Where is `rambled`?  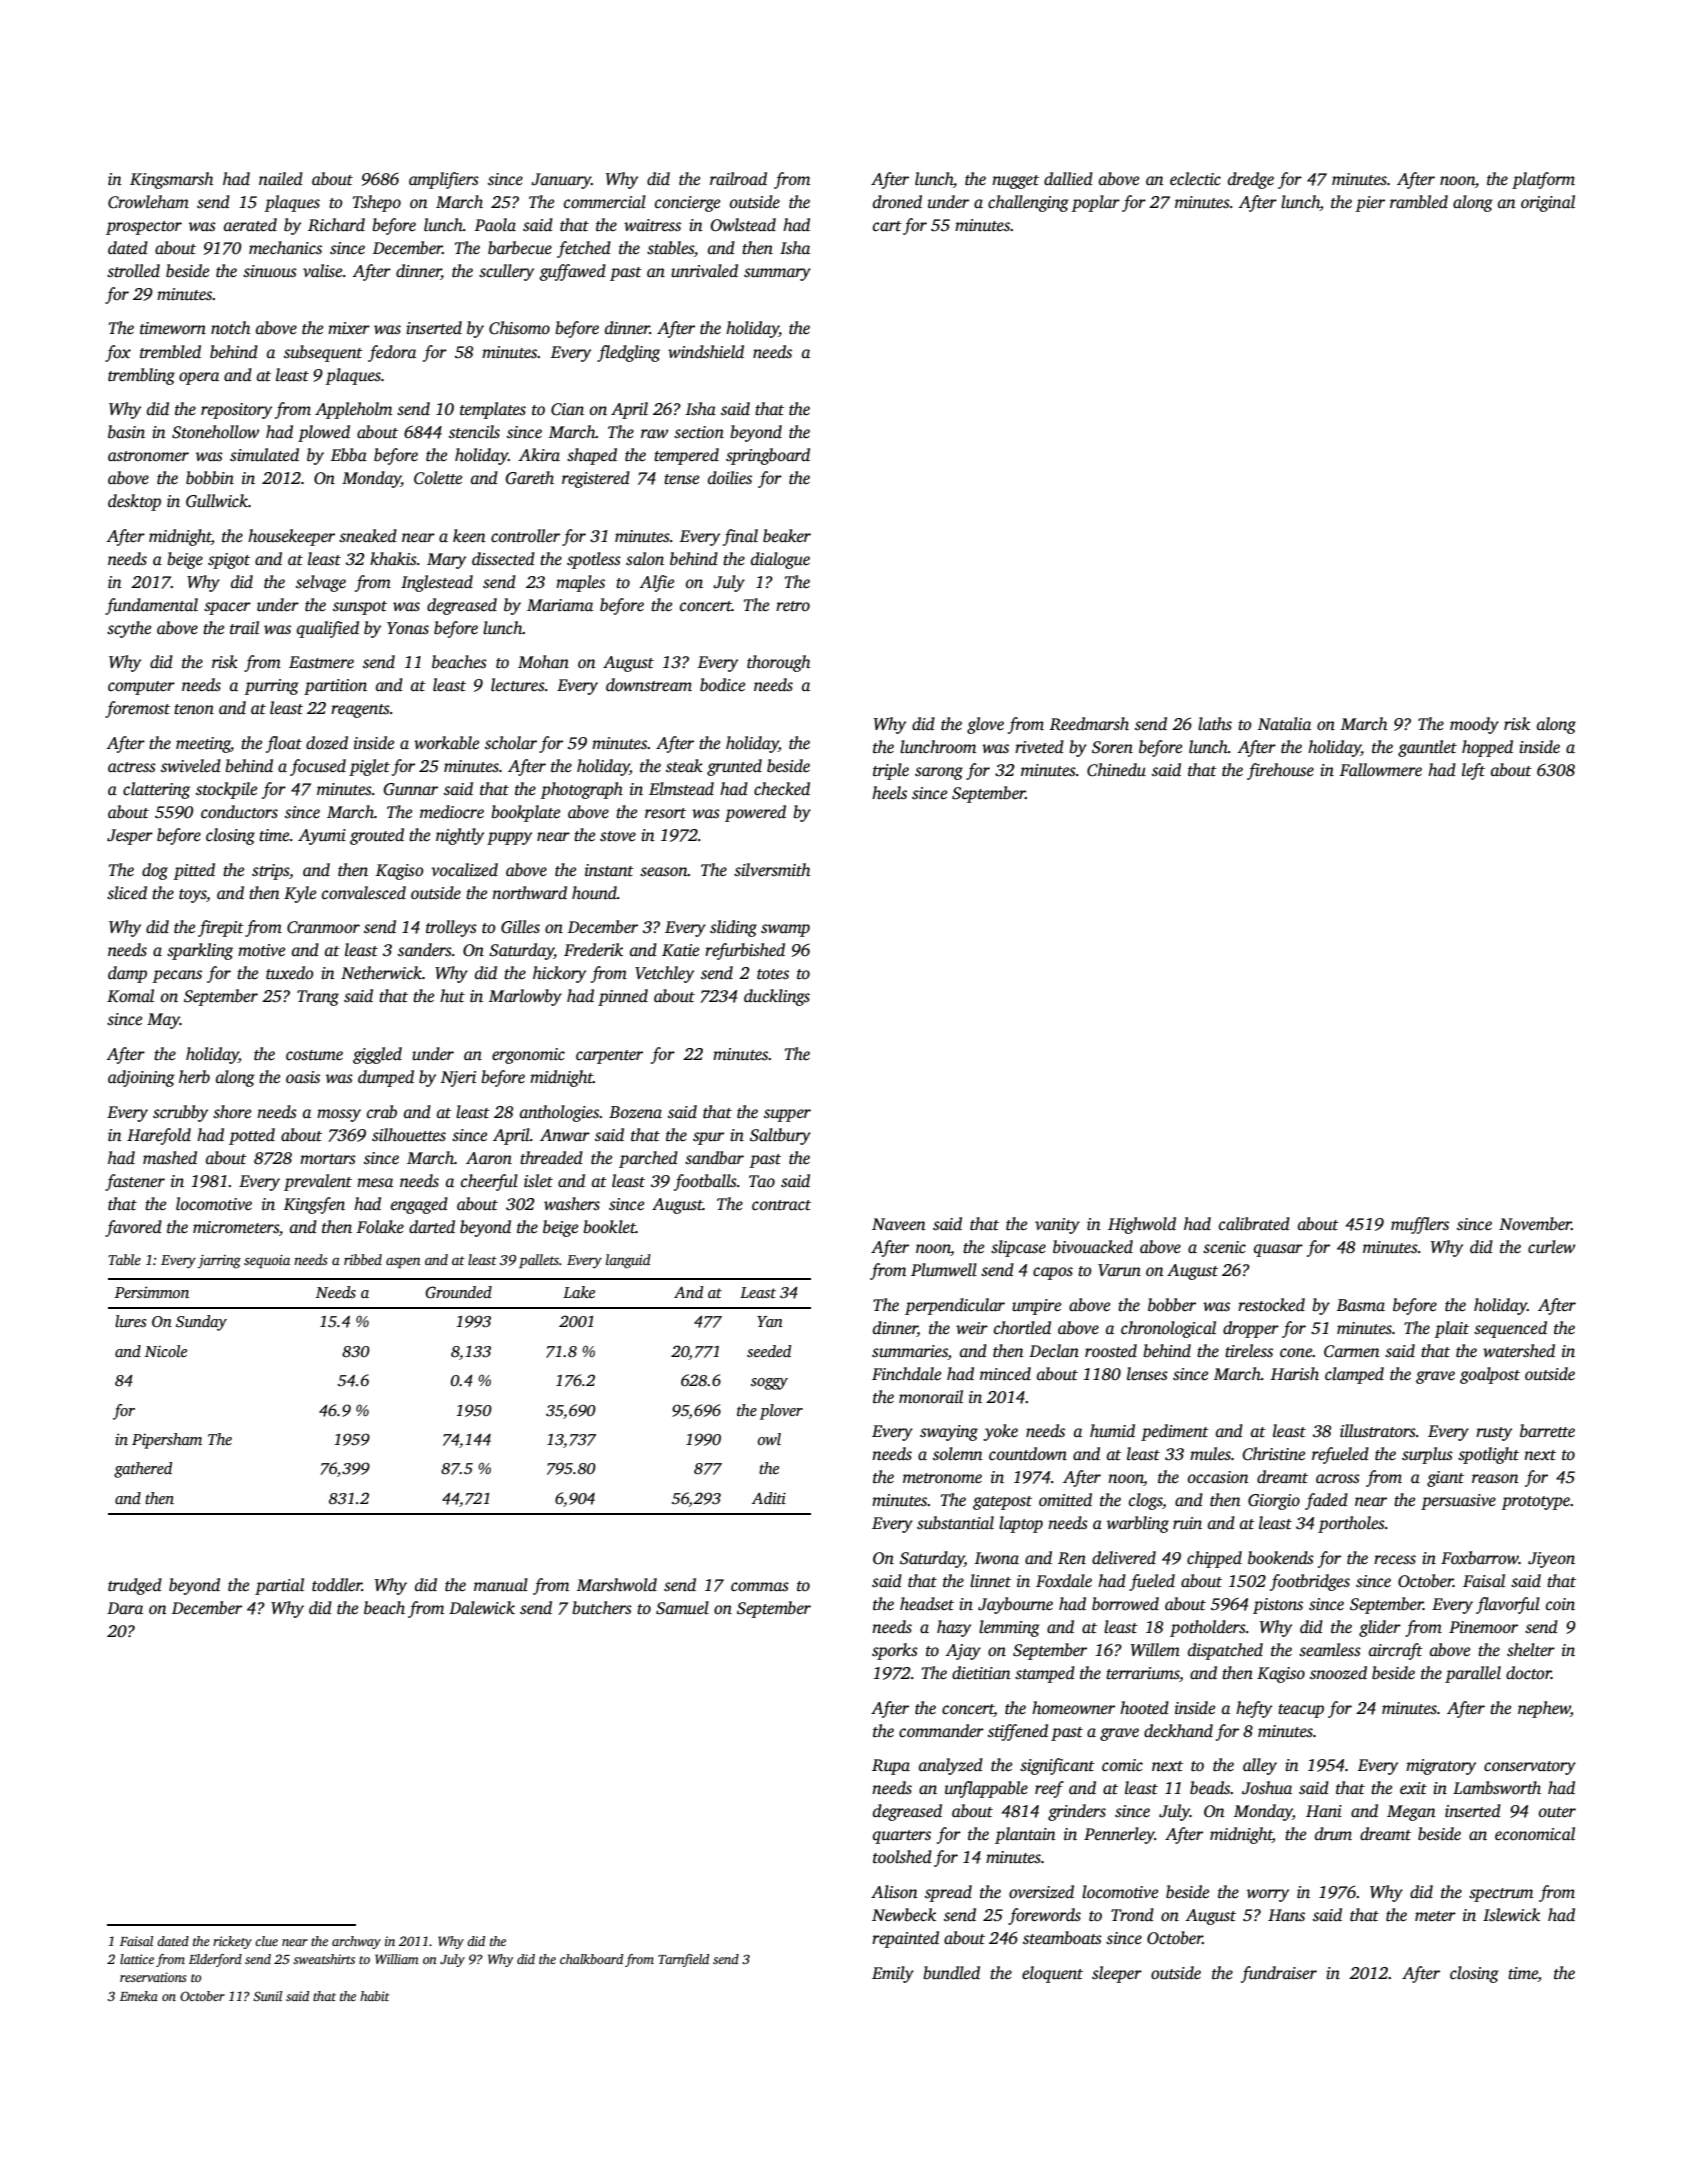 rambled is located at coordinates (1419, 202).
